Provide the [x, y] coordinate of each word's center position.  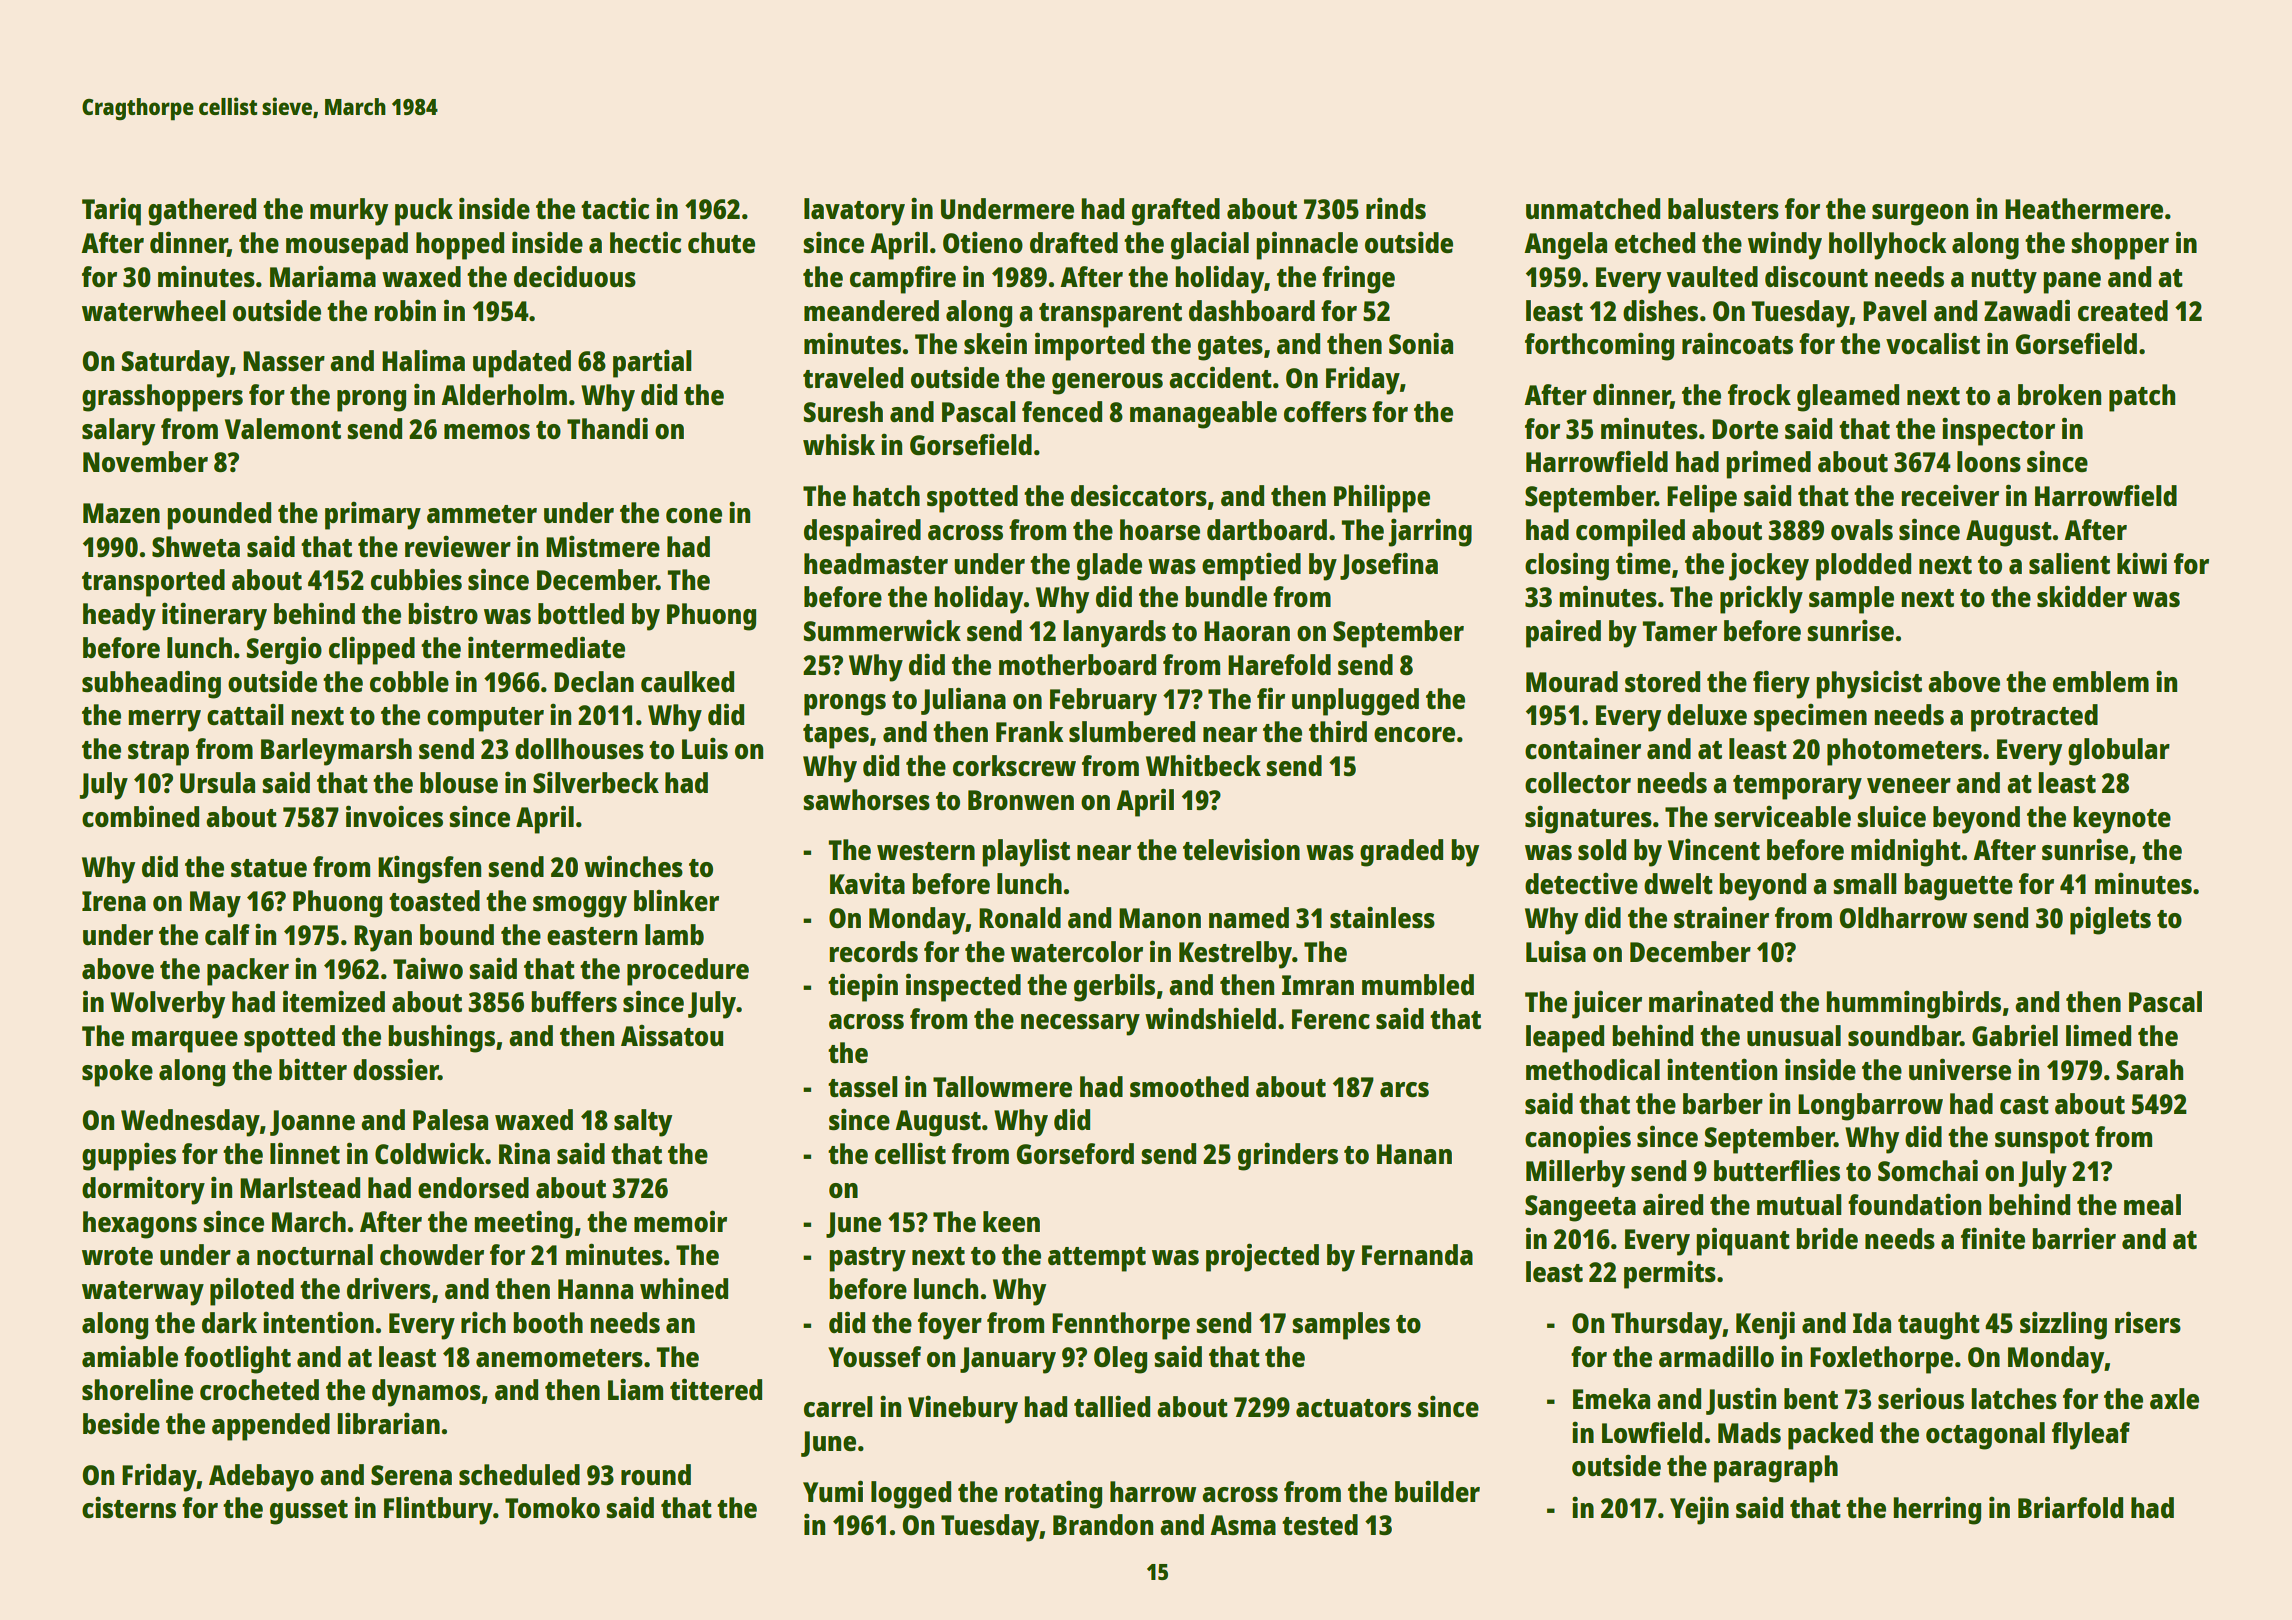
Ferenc [1331, 1019]
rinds [1396, 208]
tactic [615, 208]
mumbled [1418, 984]
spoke [117, 1073]
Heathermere [2084, 208]
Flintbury [438, 1510]
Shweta [196, 546]
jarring [1430, 532]
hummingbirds [1913, 1004]
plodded [1863, 567]
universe [1960, 1069]
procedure [688, 972]
